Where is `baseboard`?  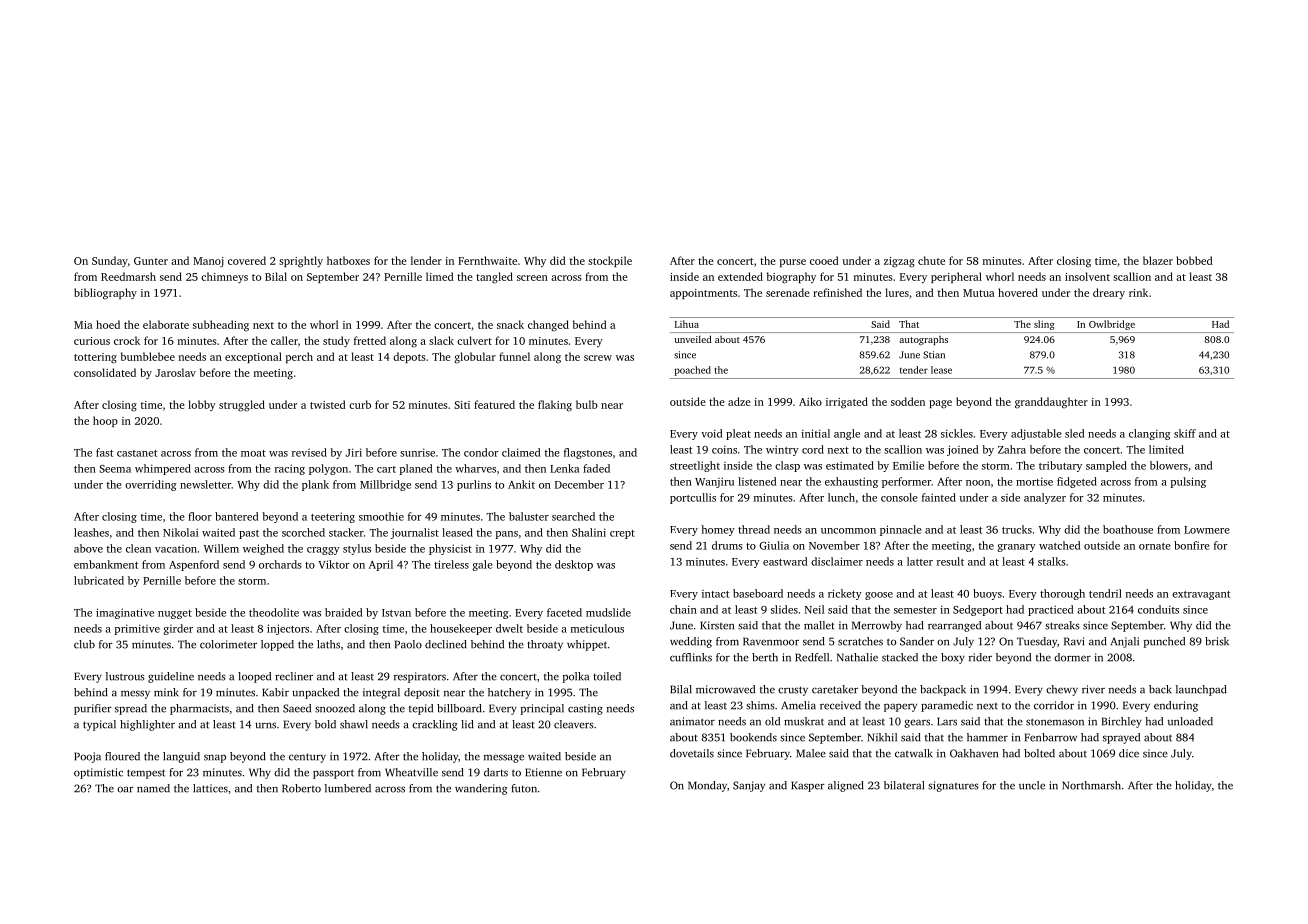
baseboard is located at coordinates (758, 593).
